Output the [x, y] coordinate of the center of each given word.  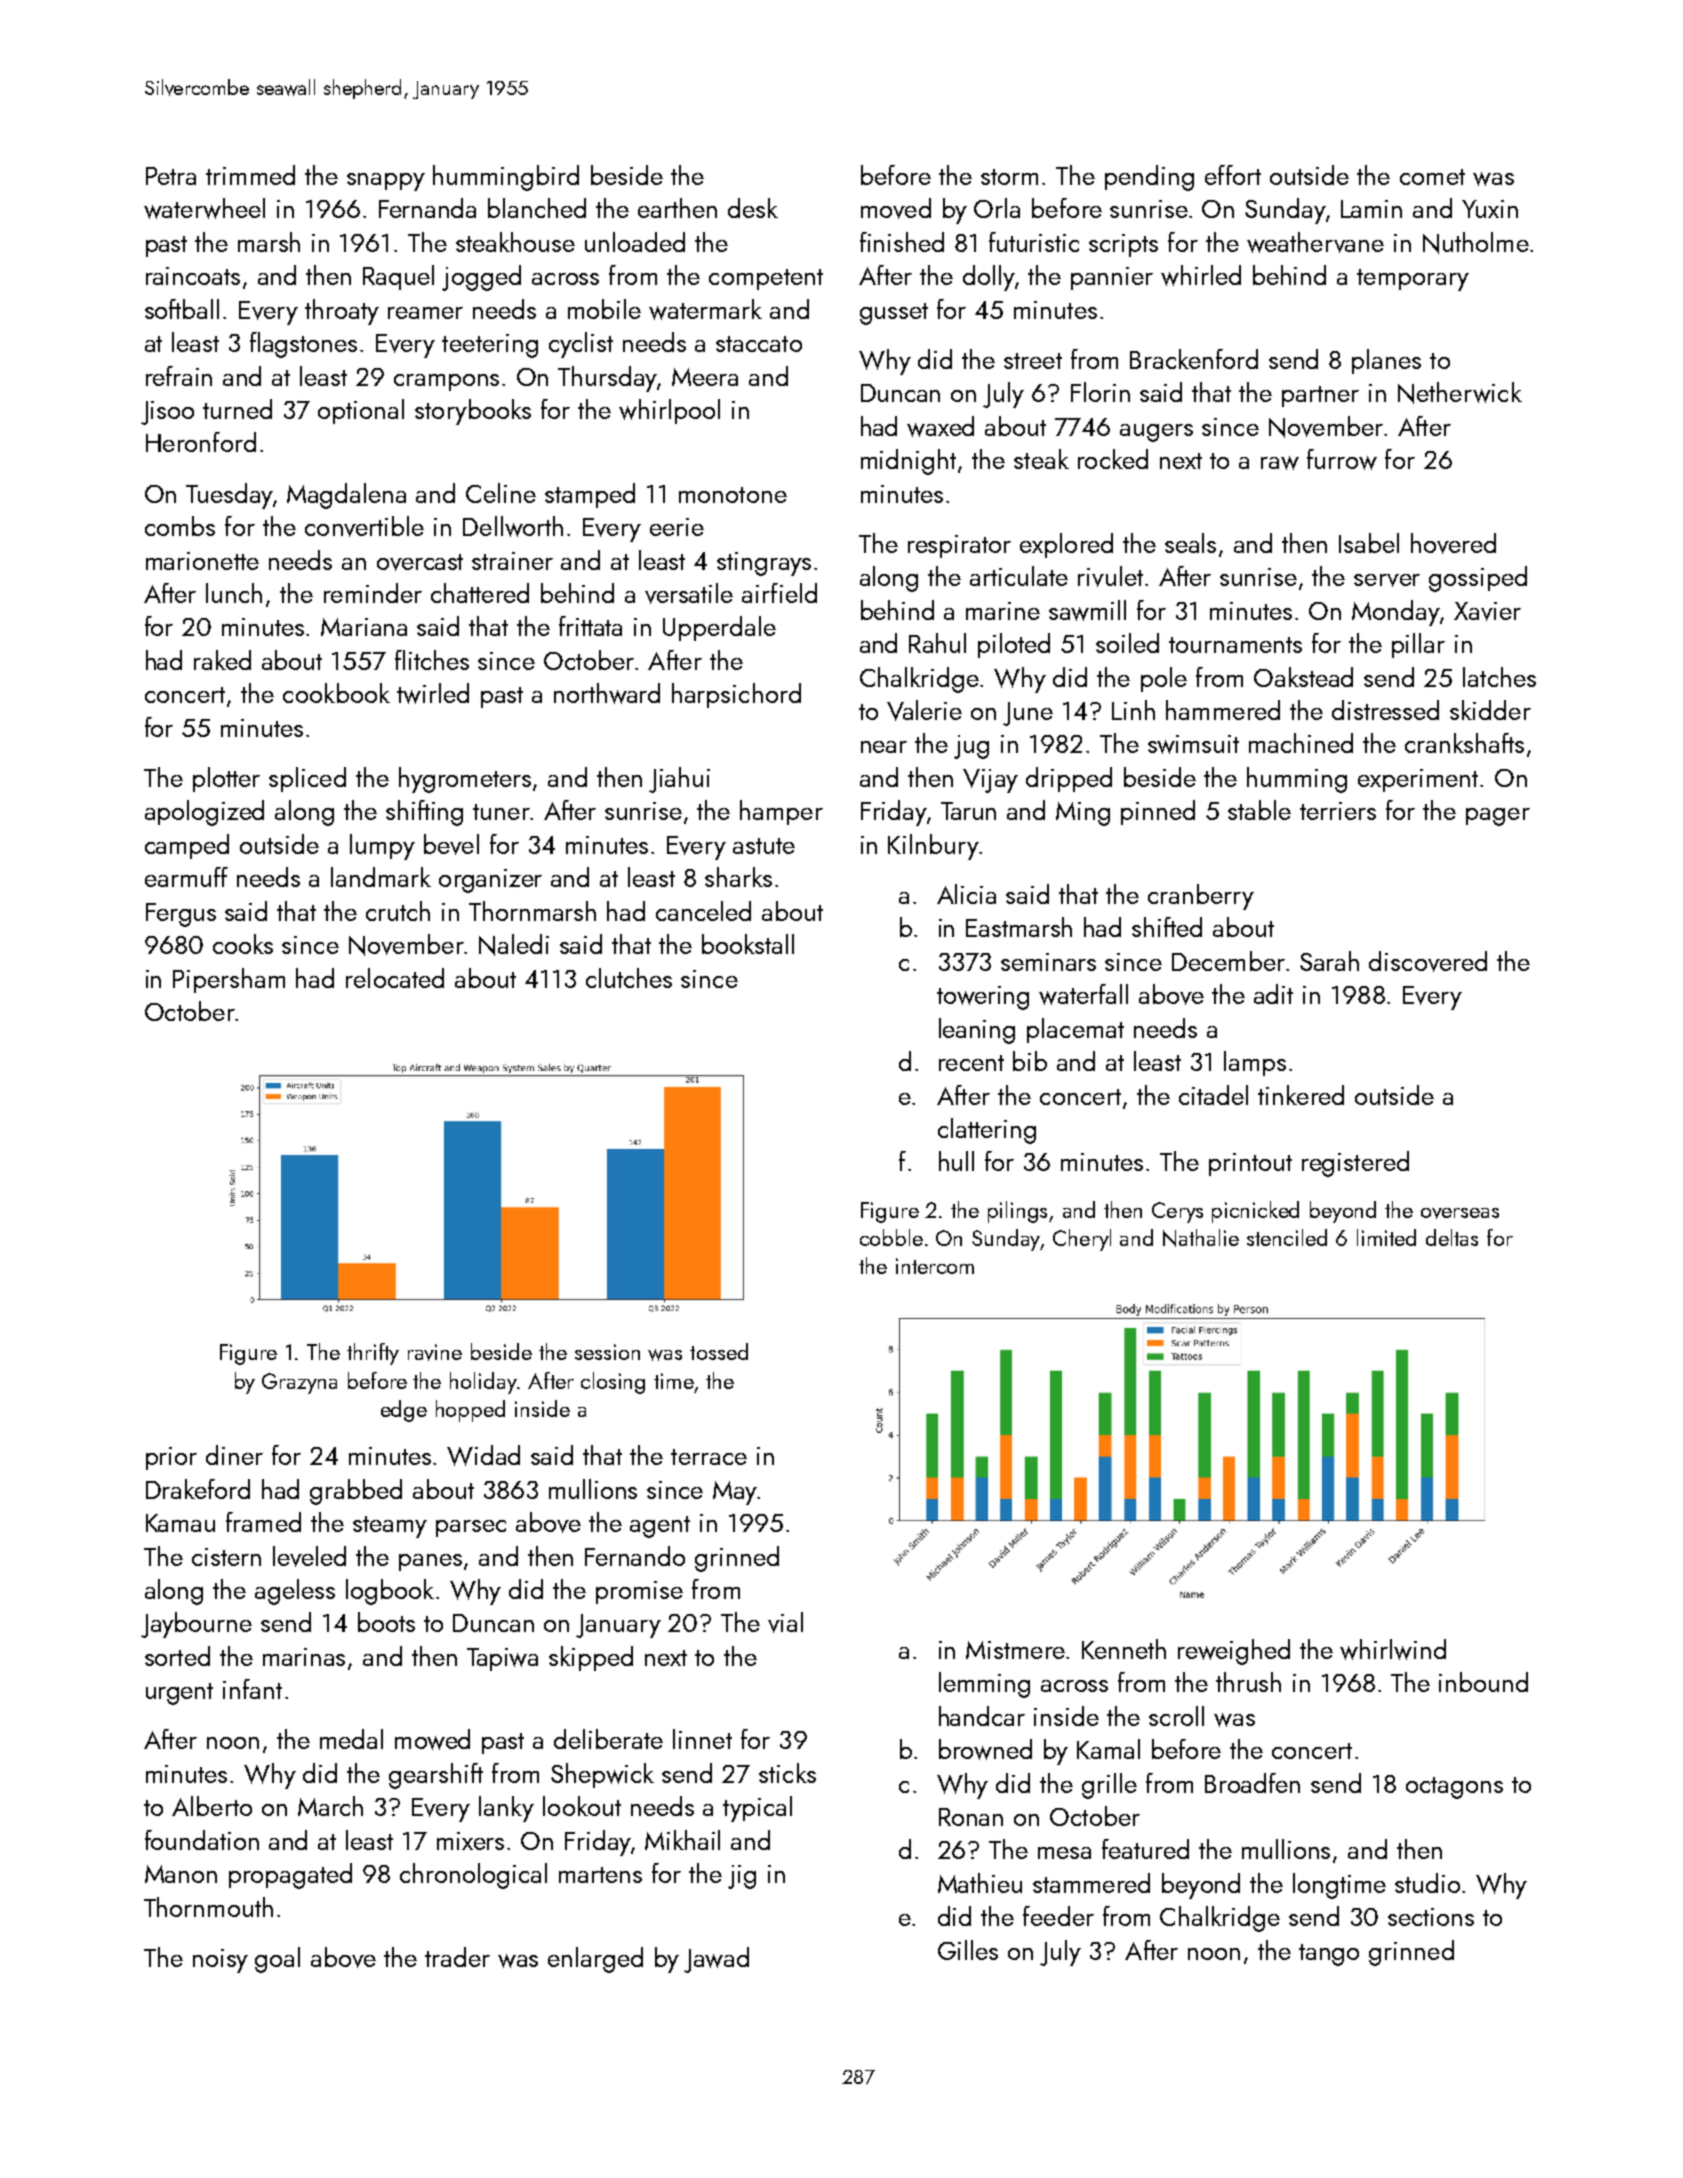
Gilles [968, 1950]
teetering [490, 346]
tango [1329, 1955]
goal [277, 1960]
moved [896, 208]
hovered [1453, 543]
